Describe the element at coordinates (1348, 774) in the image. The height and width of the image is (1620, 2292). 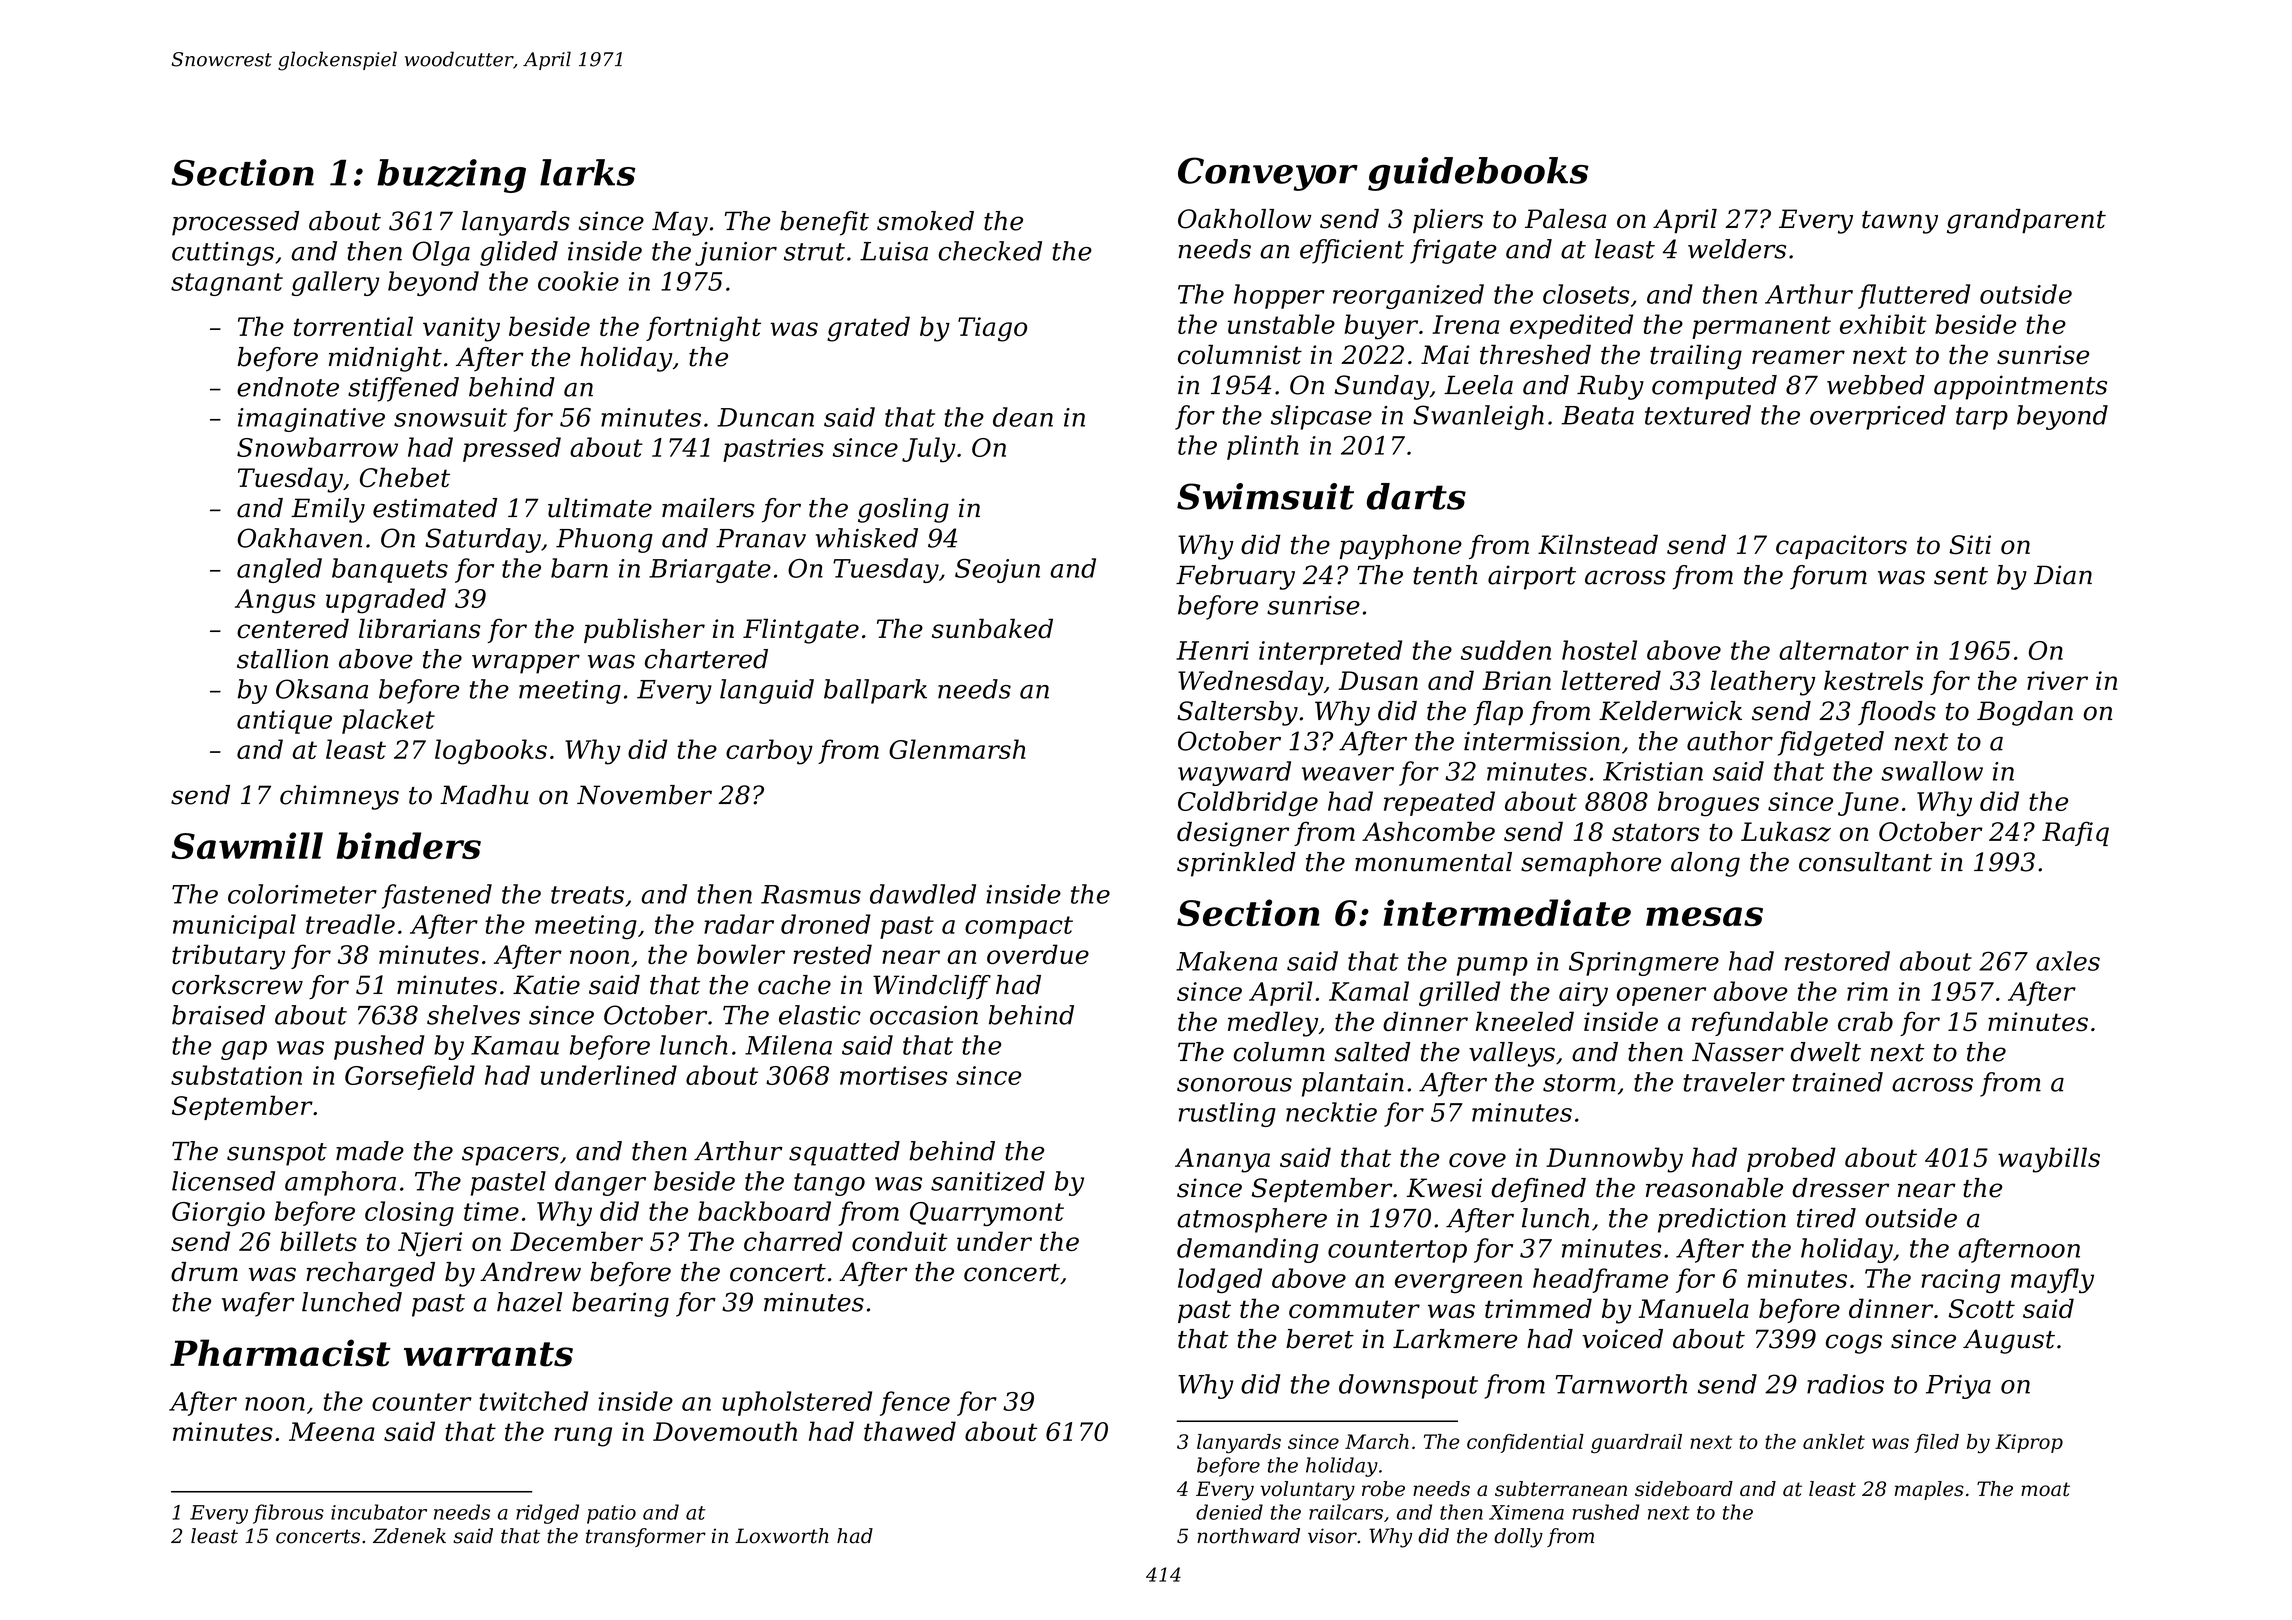
I see `weaver` at that location.
